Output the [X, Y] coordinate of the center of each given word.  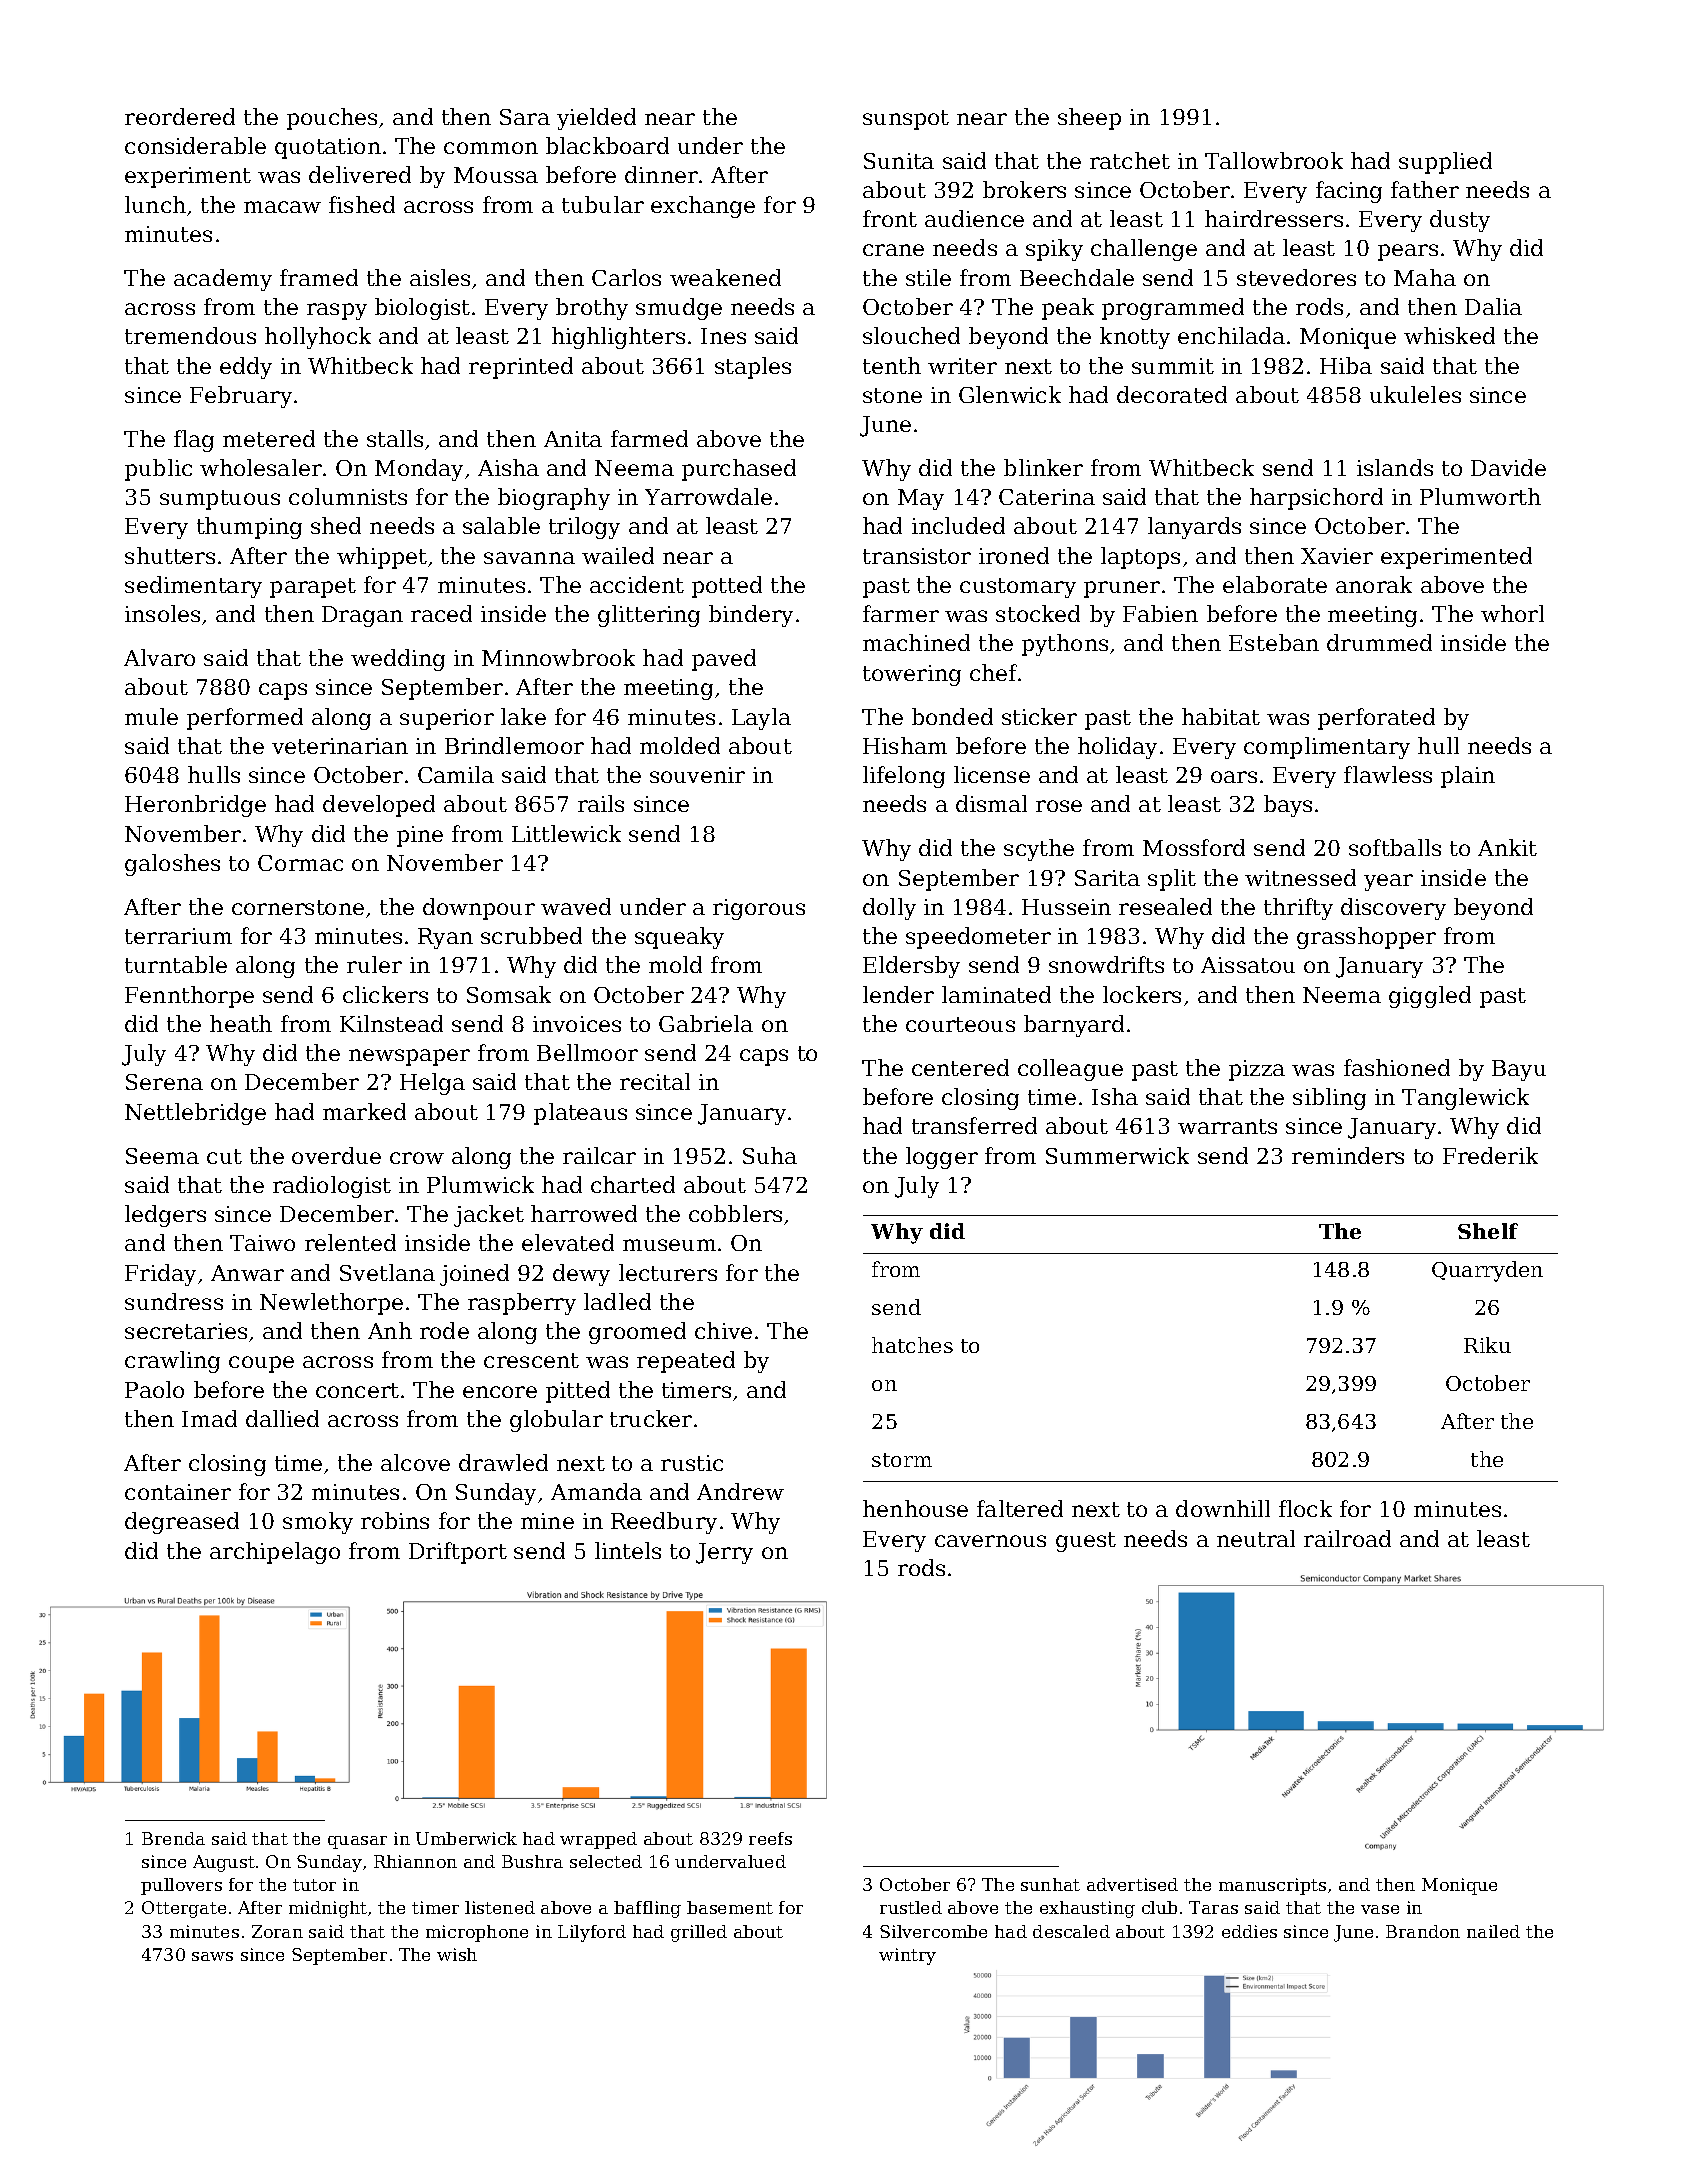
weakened [725, 277]
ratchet [1130, 160]
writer [962, 366]
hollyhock [318, 338]
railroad [1347, 1538]
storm [902, 1460]
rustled [911, 1907]
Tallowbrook [1274, 160]
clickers [385, 994]
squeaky [679, 938]
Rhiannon [415, 1861]
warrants [1227, 1126]
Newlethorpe [331, 1304]
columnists [348, 496]
